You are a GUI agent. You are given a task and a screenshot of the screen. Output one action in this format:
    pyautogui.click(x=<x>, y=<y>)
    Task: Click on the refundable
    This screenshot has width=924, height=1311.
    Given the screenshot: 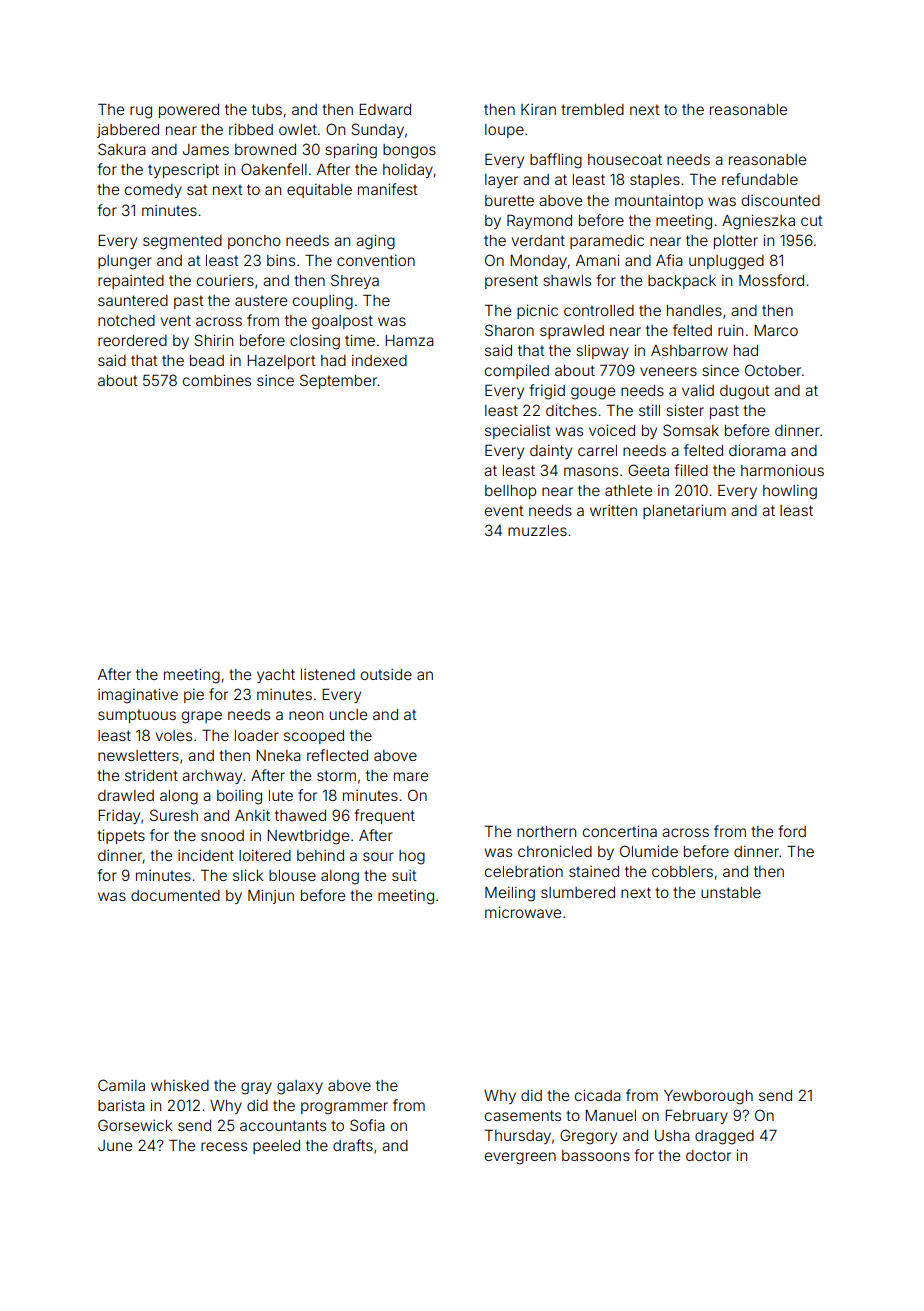 What is the action you would take?
    pyautogui.click(x=760, y=179)
